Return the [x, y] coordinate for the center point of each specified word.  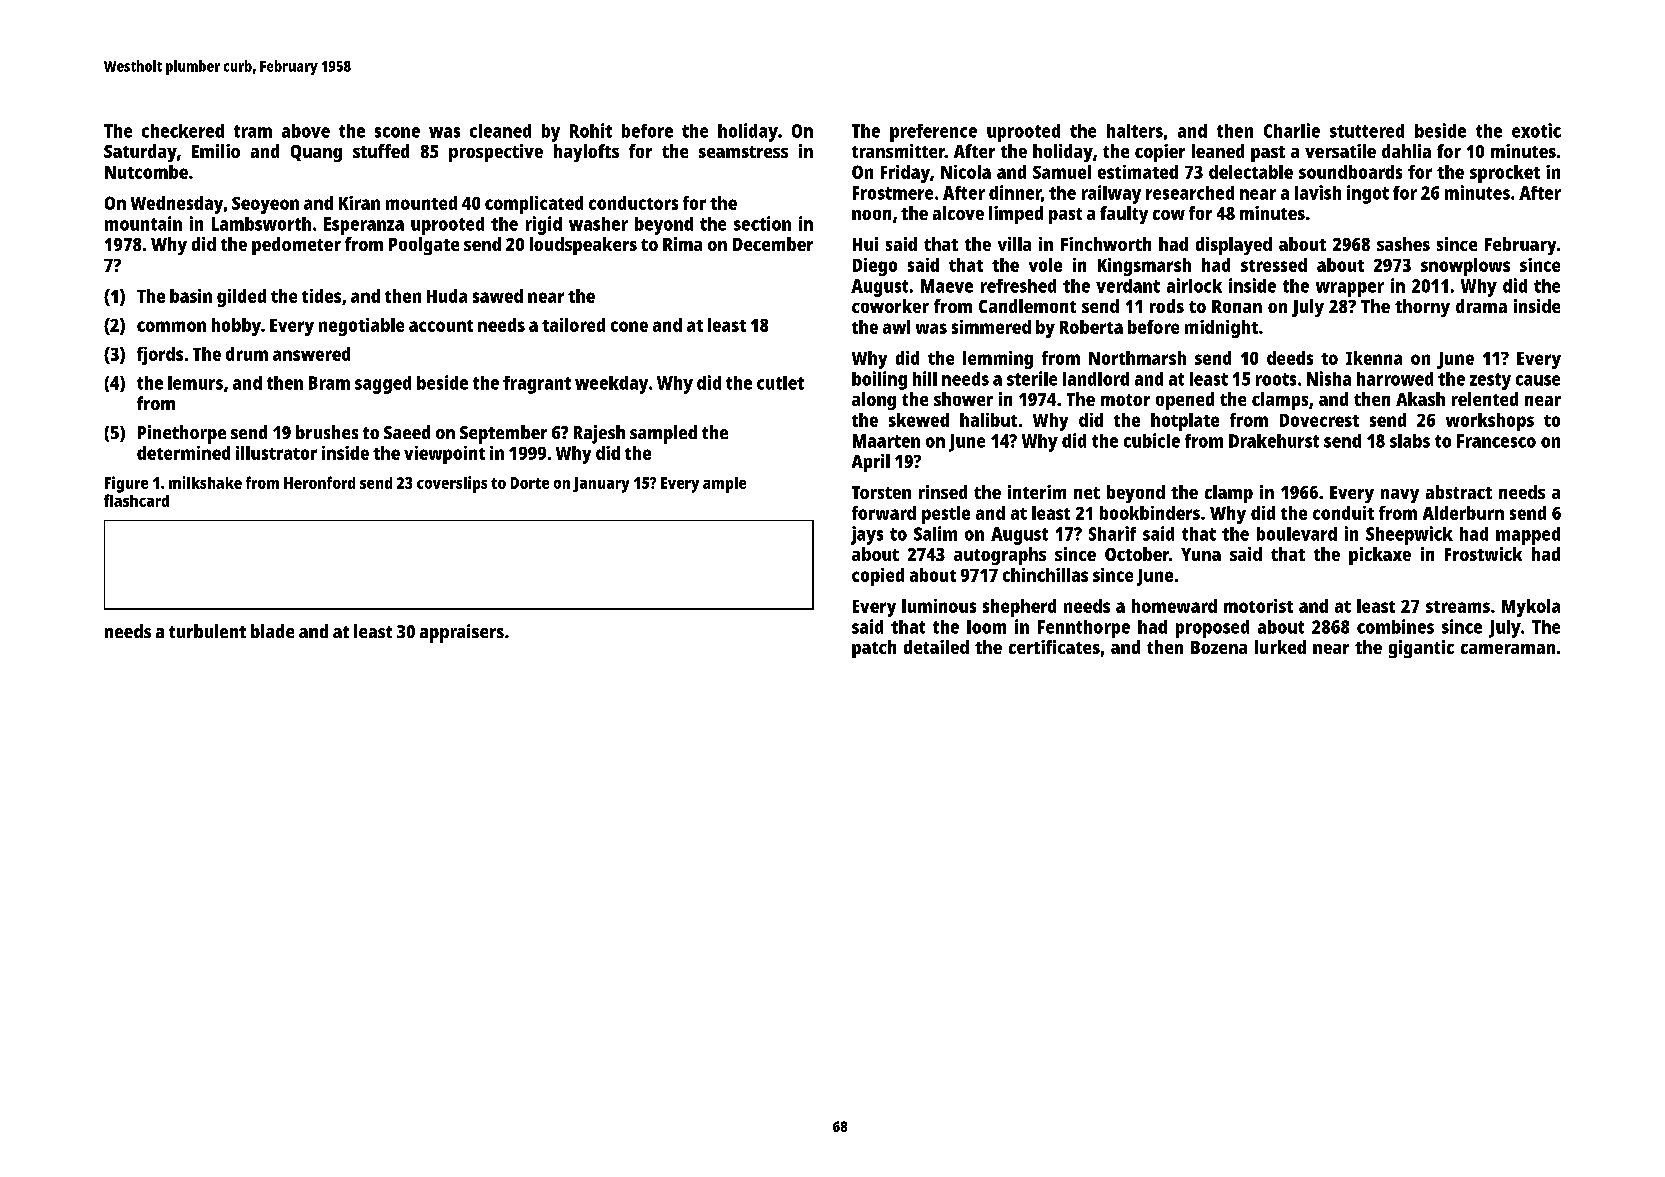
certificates [1054, 647]
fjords [160, 356]
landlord [1096, 379]
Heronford [319, 482]
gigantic [1421, 649]
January [601, 485]
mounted [421, 203]
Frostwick [1483, 554]
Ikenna [1374, 358]
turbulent [207, 631]
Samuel [1062, 172]
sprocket [1505, 174]
